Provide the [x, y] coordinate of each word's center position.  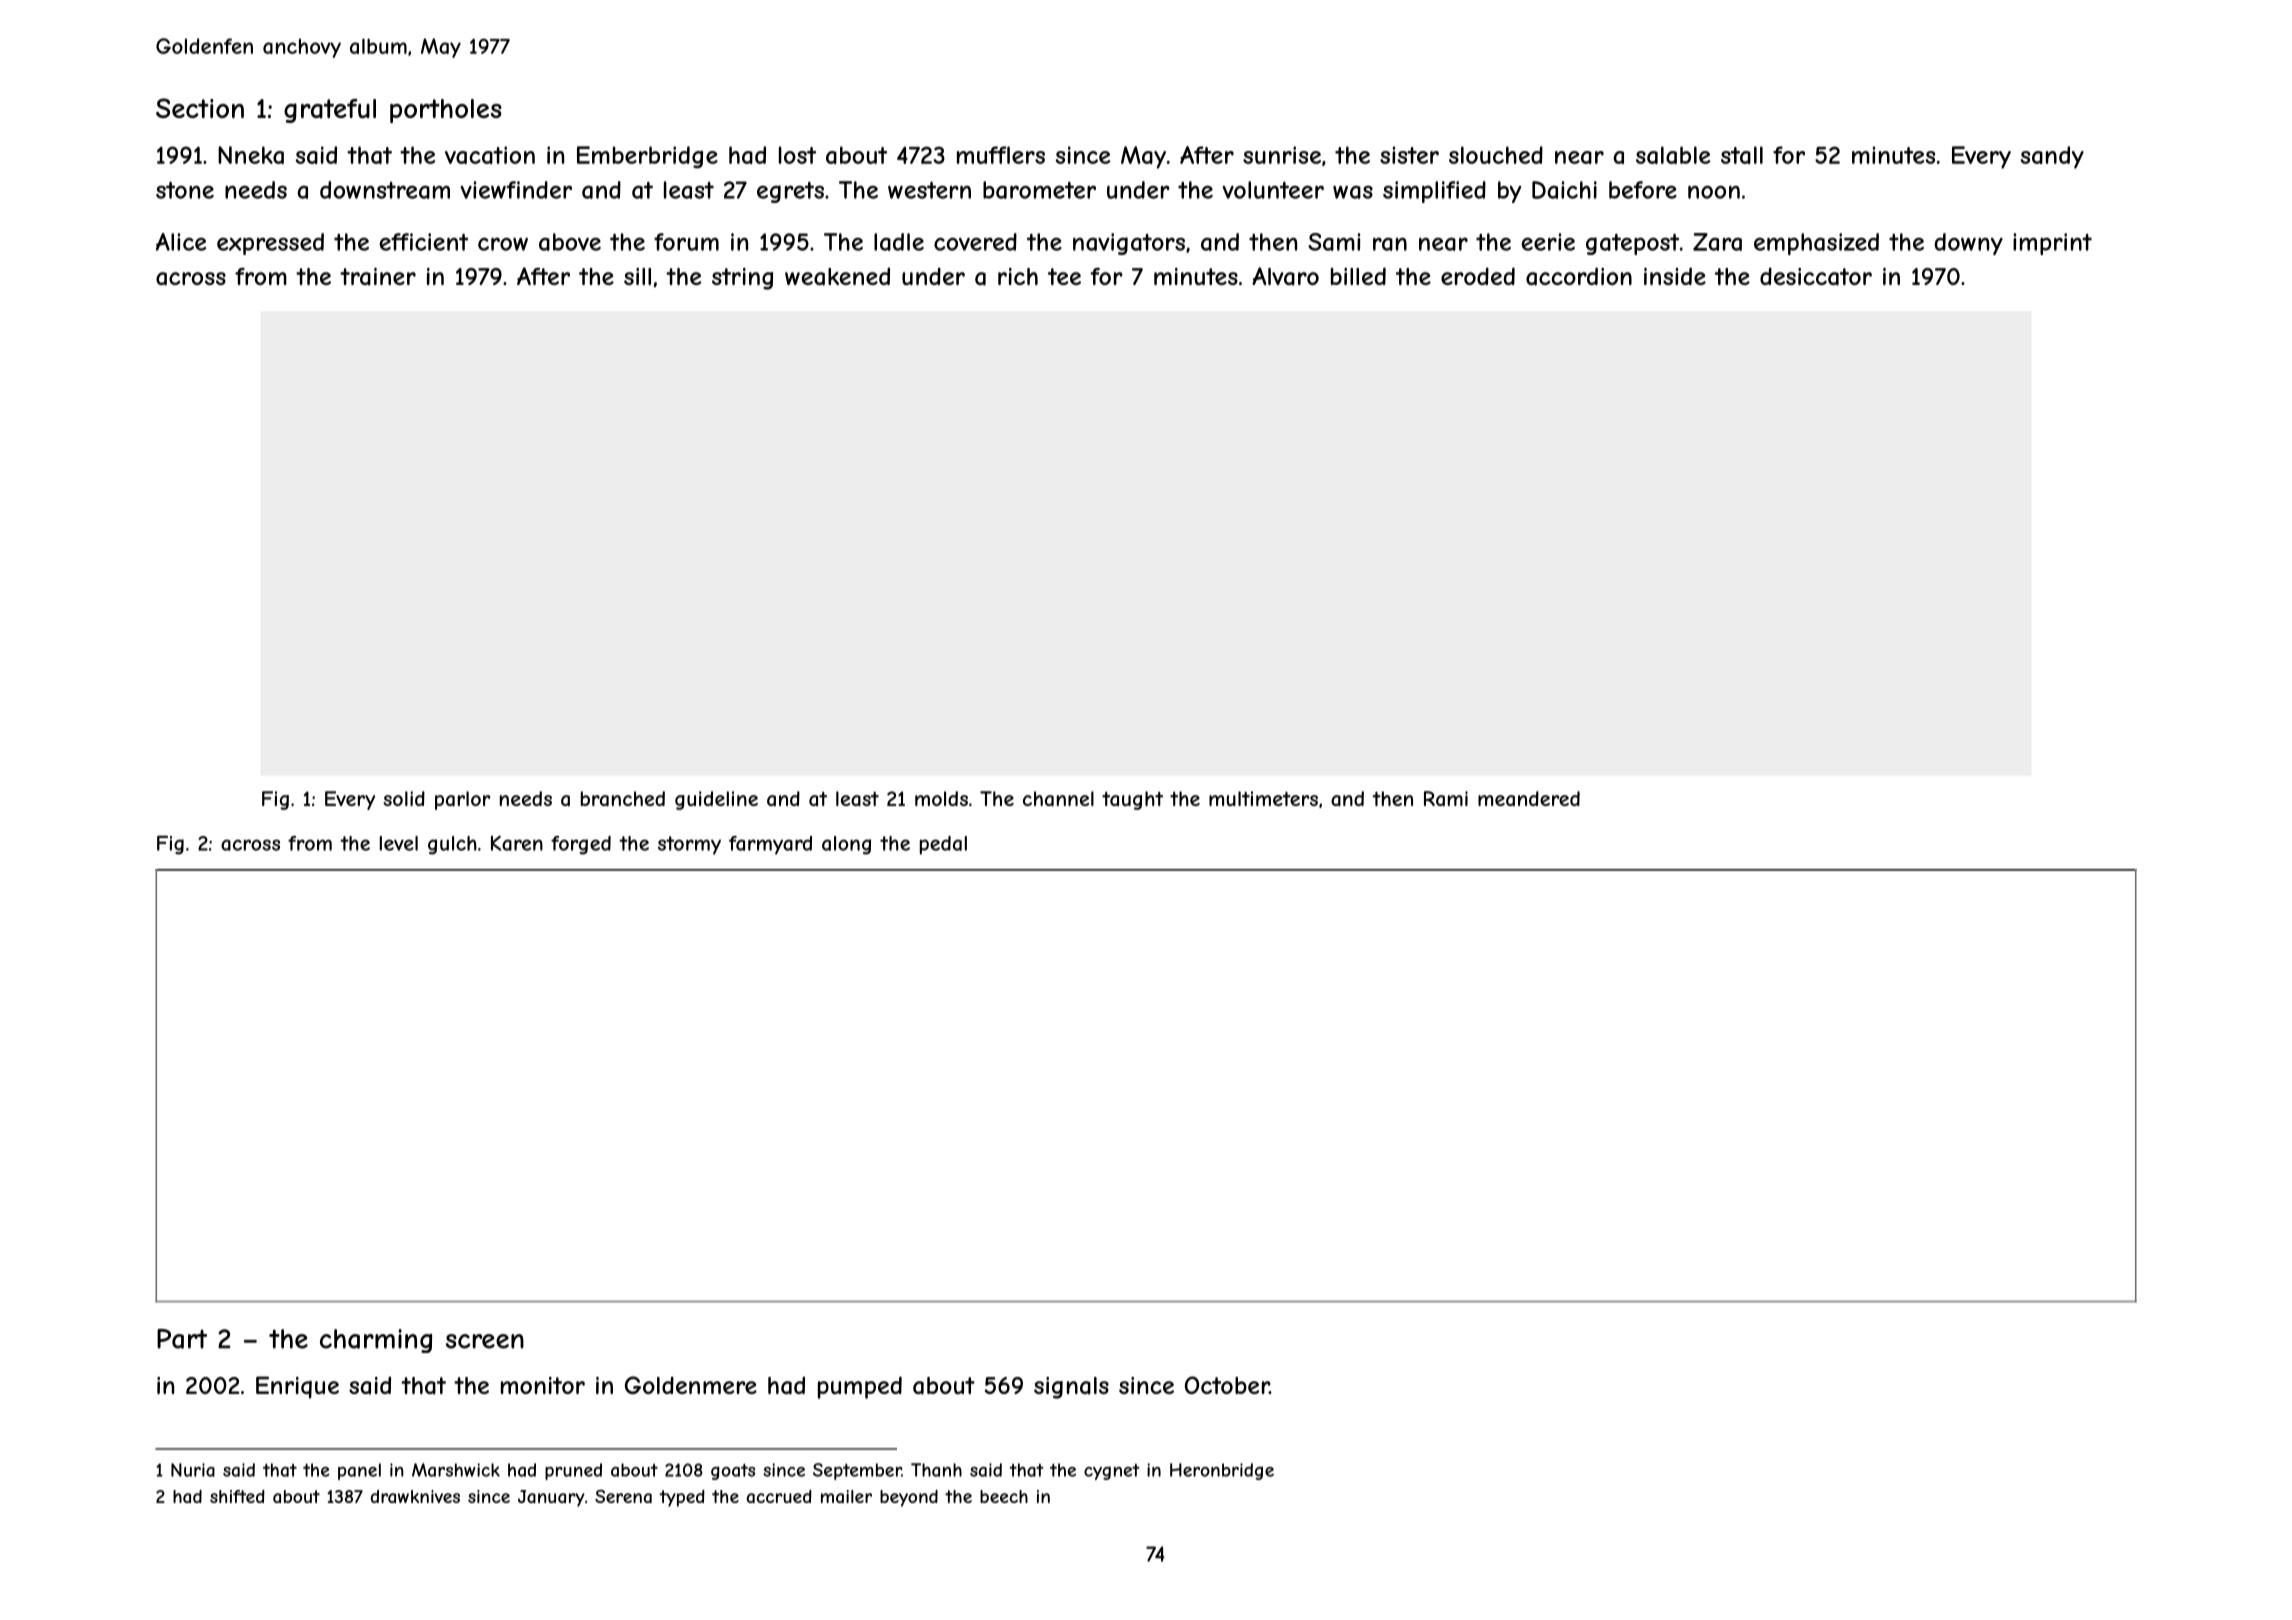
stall [1742, 155]
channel [1058, 799]
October [1227, 1385]
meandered [1529, 798]
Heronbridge [1222, 1471]
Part [182, 1339]
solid [404, 798]
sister [1409, 155]
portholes [446, 111]
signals [1071, 1388]
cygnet [1112, 1472]
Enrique [297, 1387]
